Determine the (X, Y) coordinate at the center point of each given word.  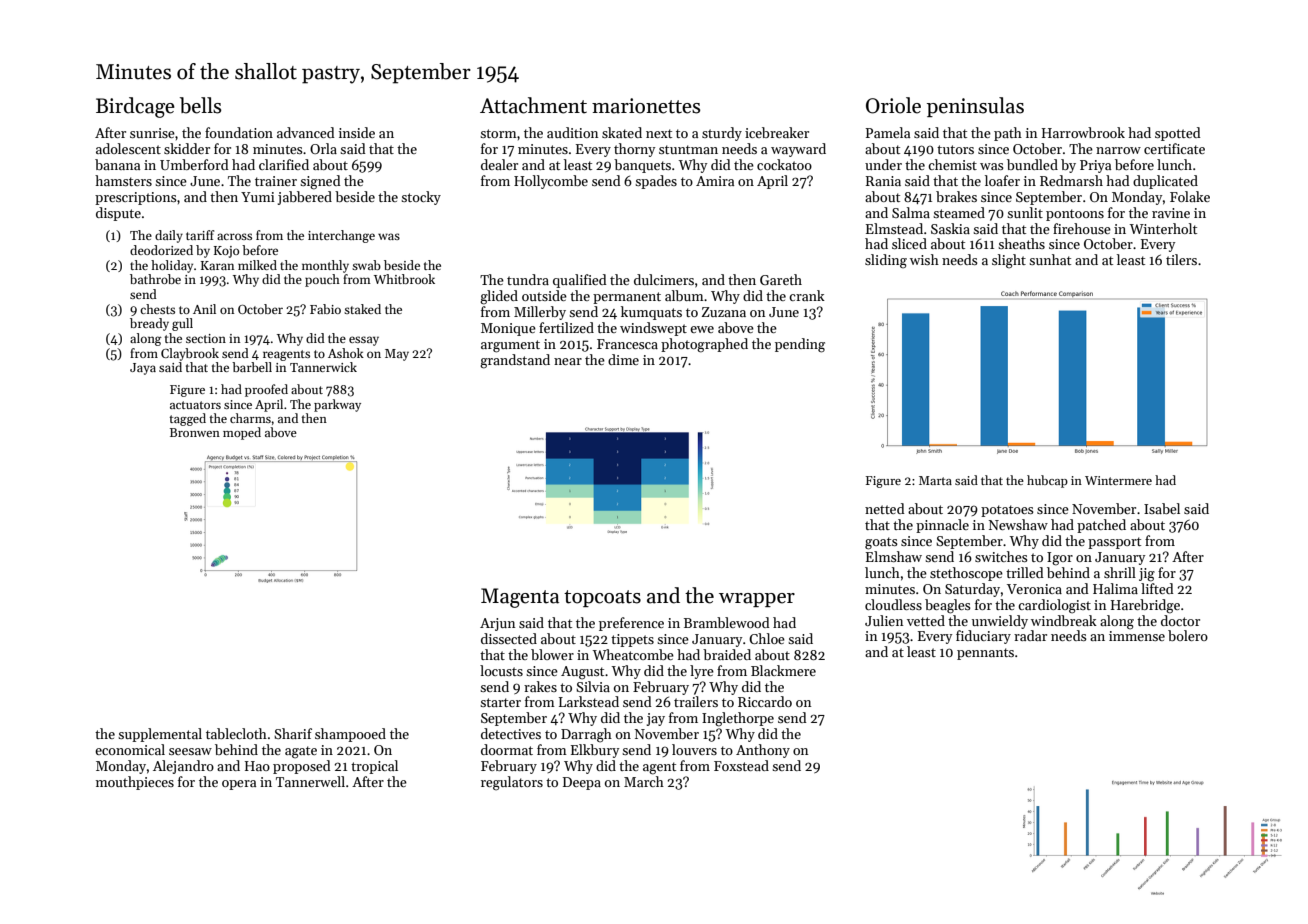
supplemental (160, 735)
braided (727, 654)
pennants (985, 654)
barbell (252, 367)
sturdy (722, 134)
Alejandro (183, 767)
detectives (511, 733)
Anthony (763, 751)
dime (623, 359)
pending (800, 345)
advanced (306, 132)
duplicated (1165, 182)
